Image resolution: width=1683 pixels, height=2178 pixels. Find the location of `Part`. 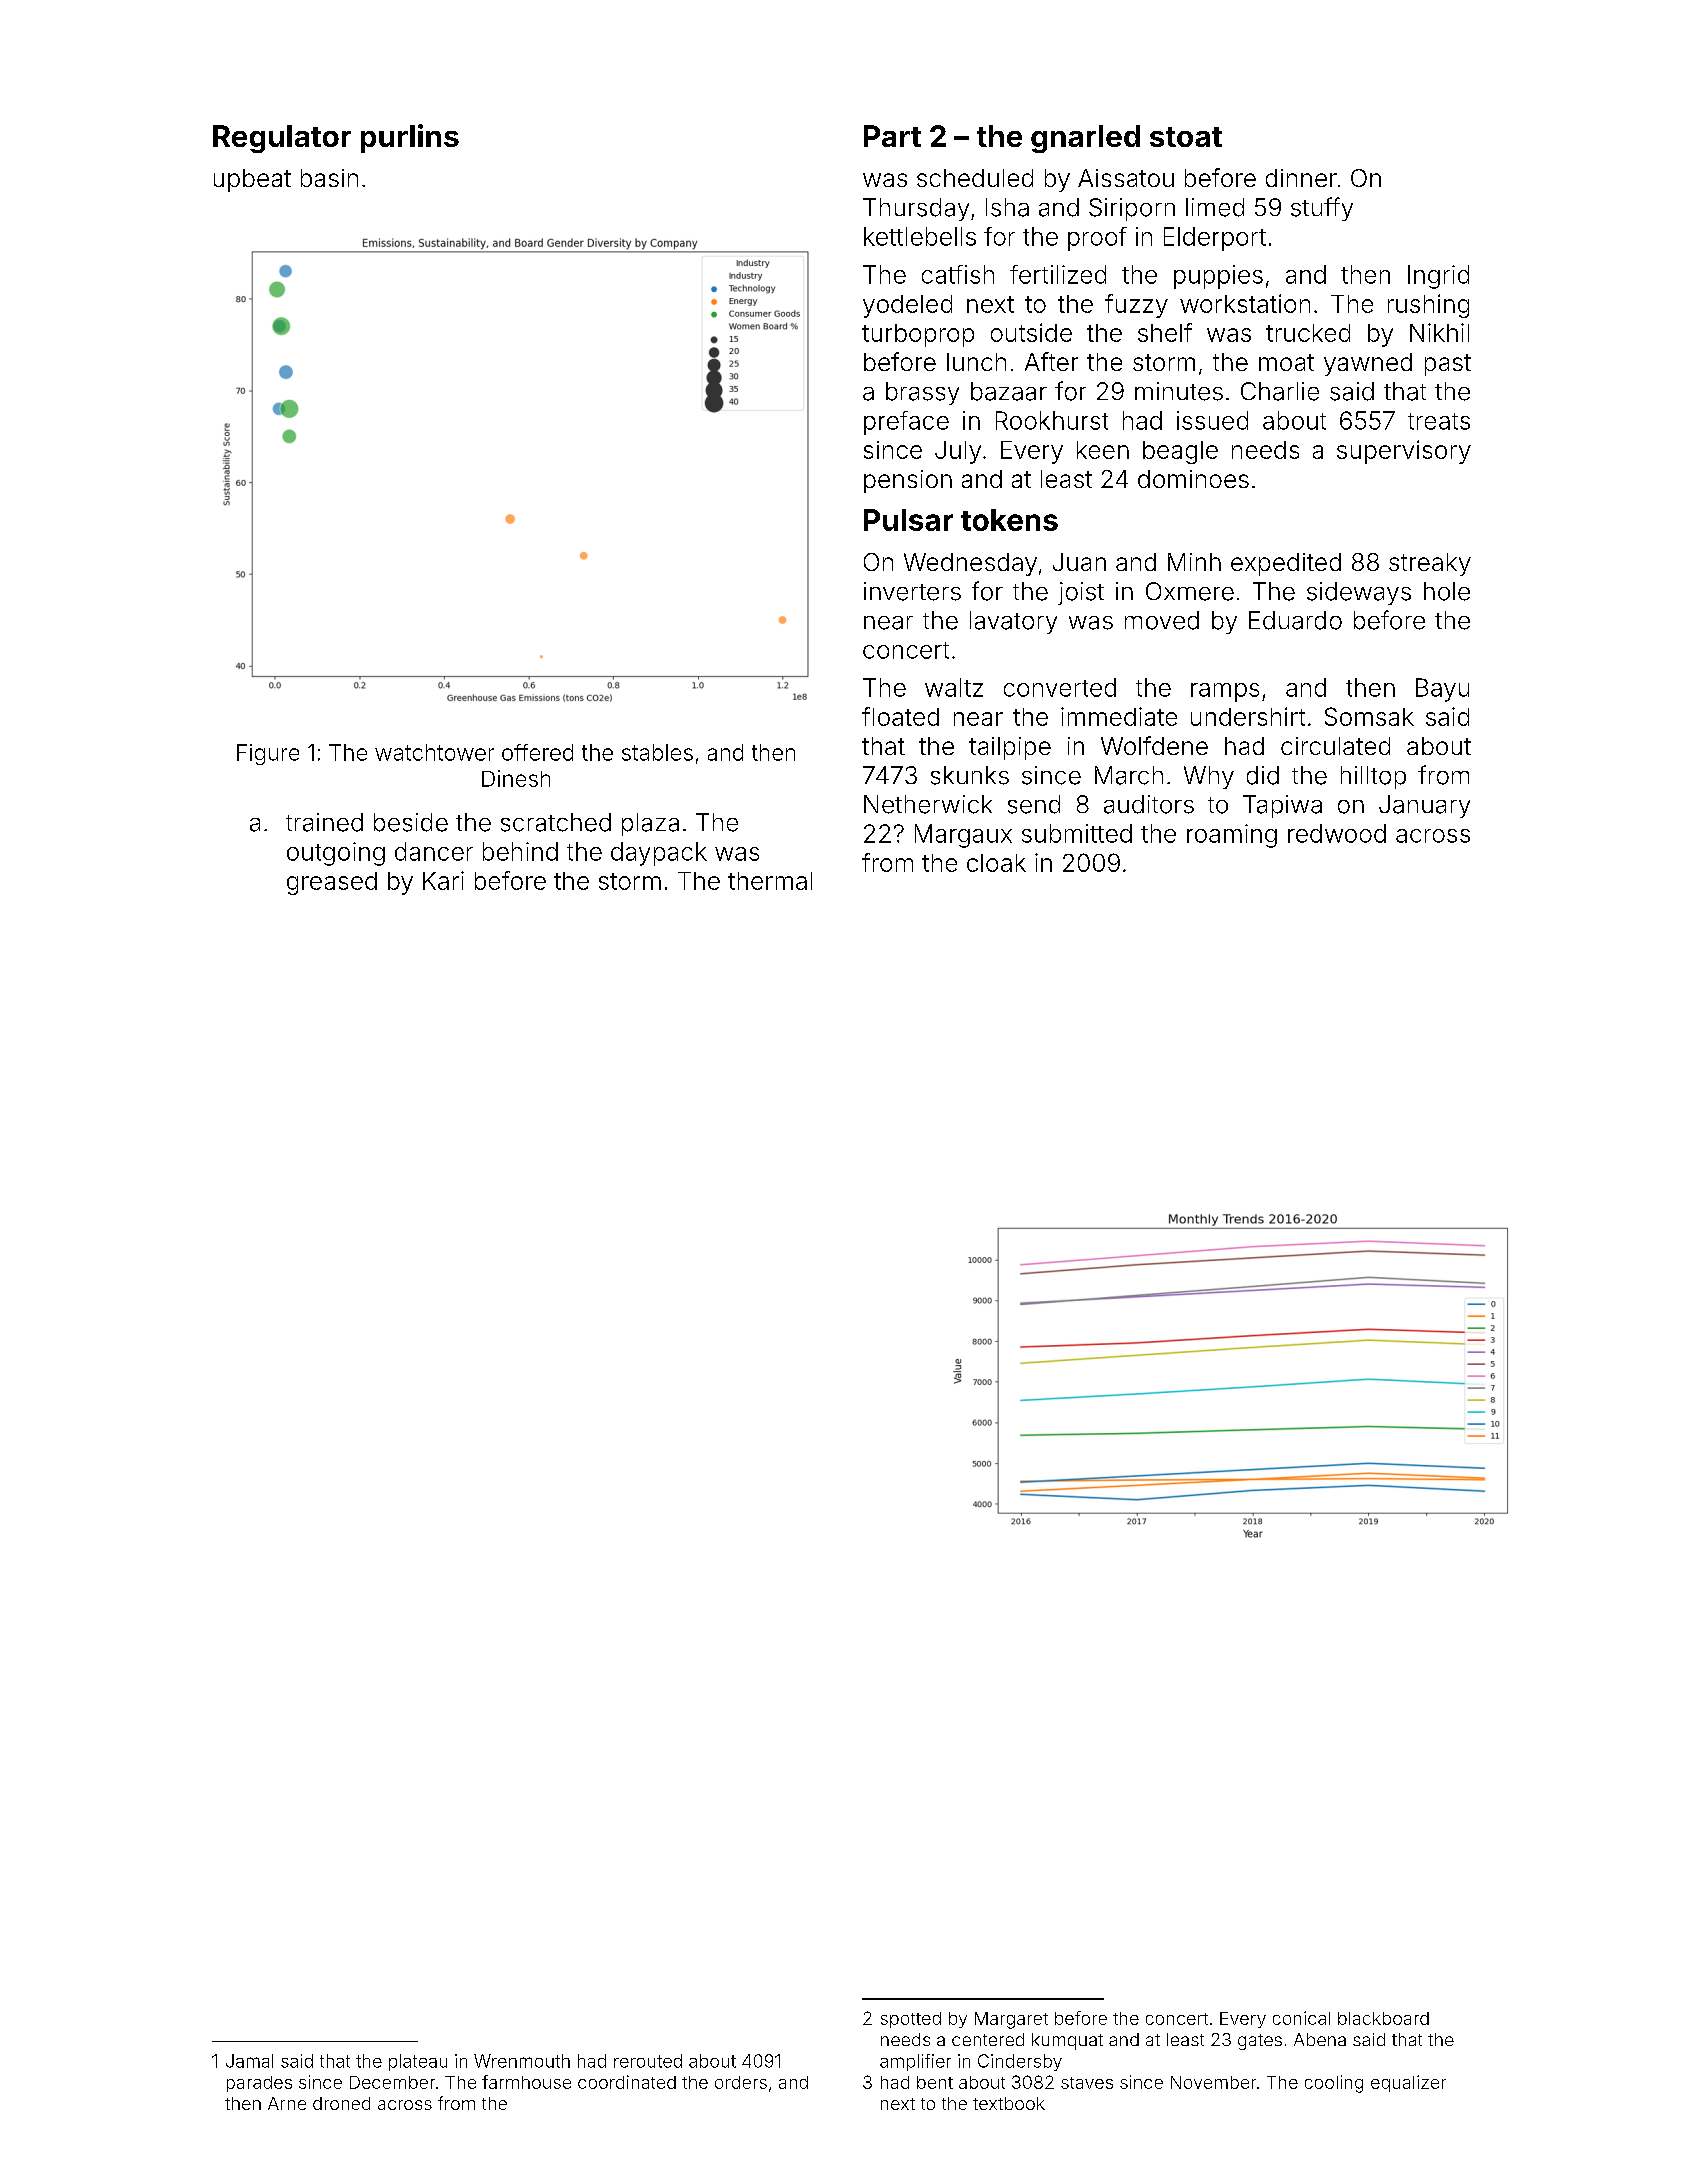

Part is located at coordinates (892, 136).
